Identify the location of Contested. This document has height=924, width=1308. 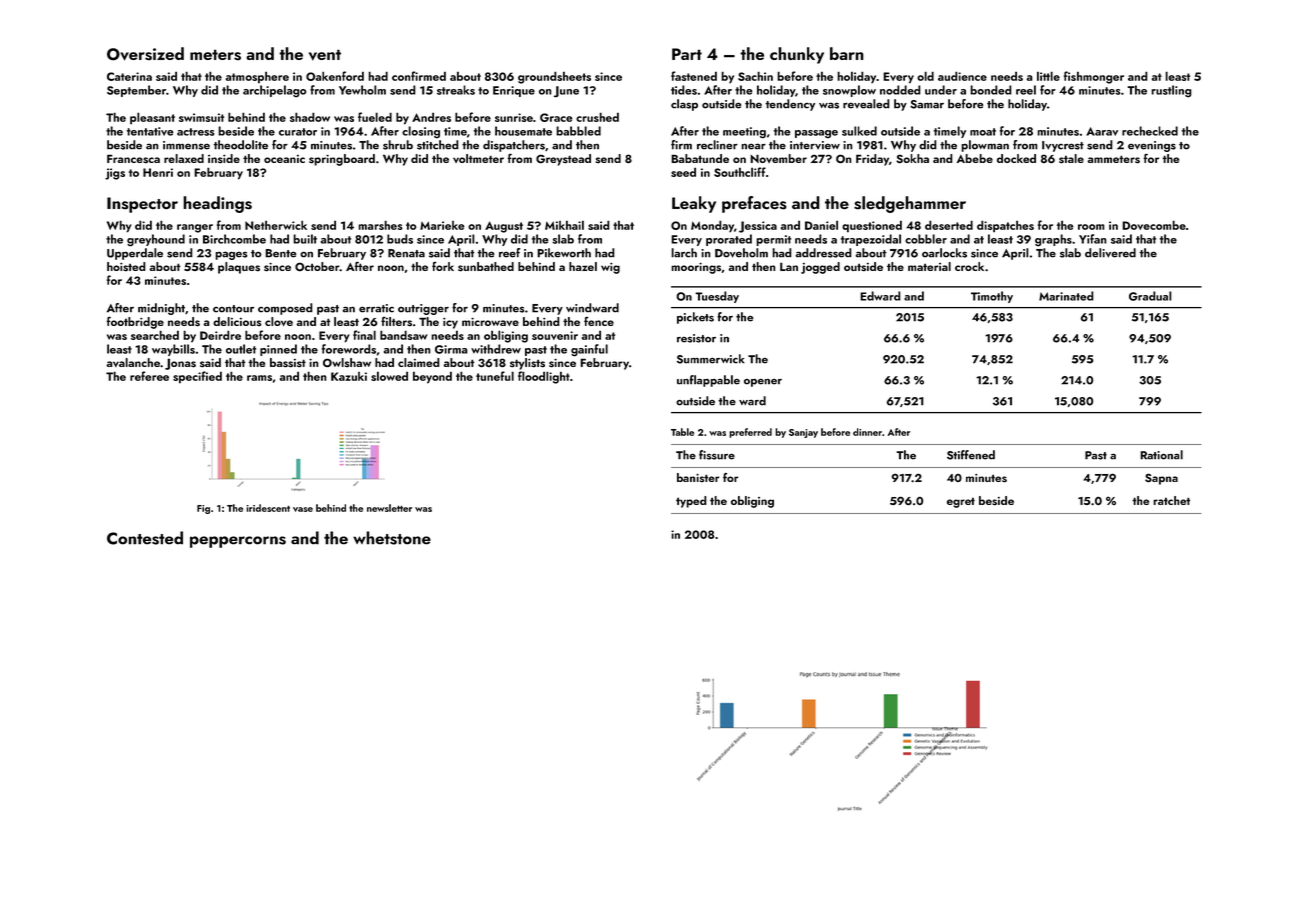
(145, 538).
